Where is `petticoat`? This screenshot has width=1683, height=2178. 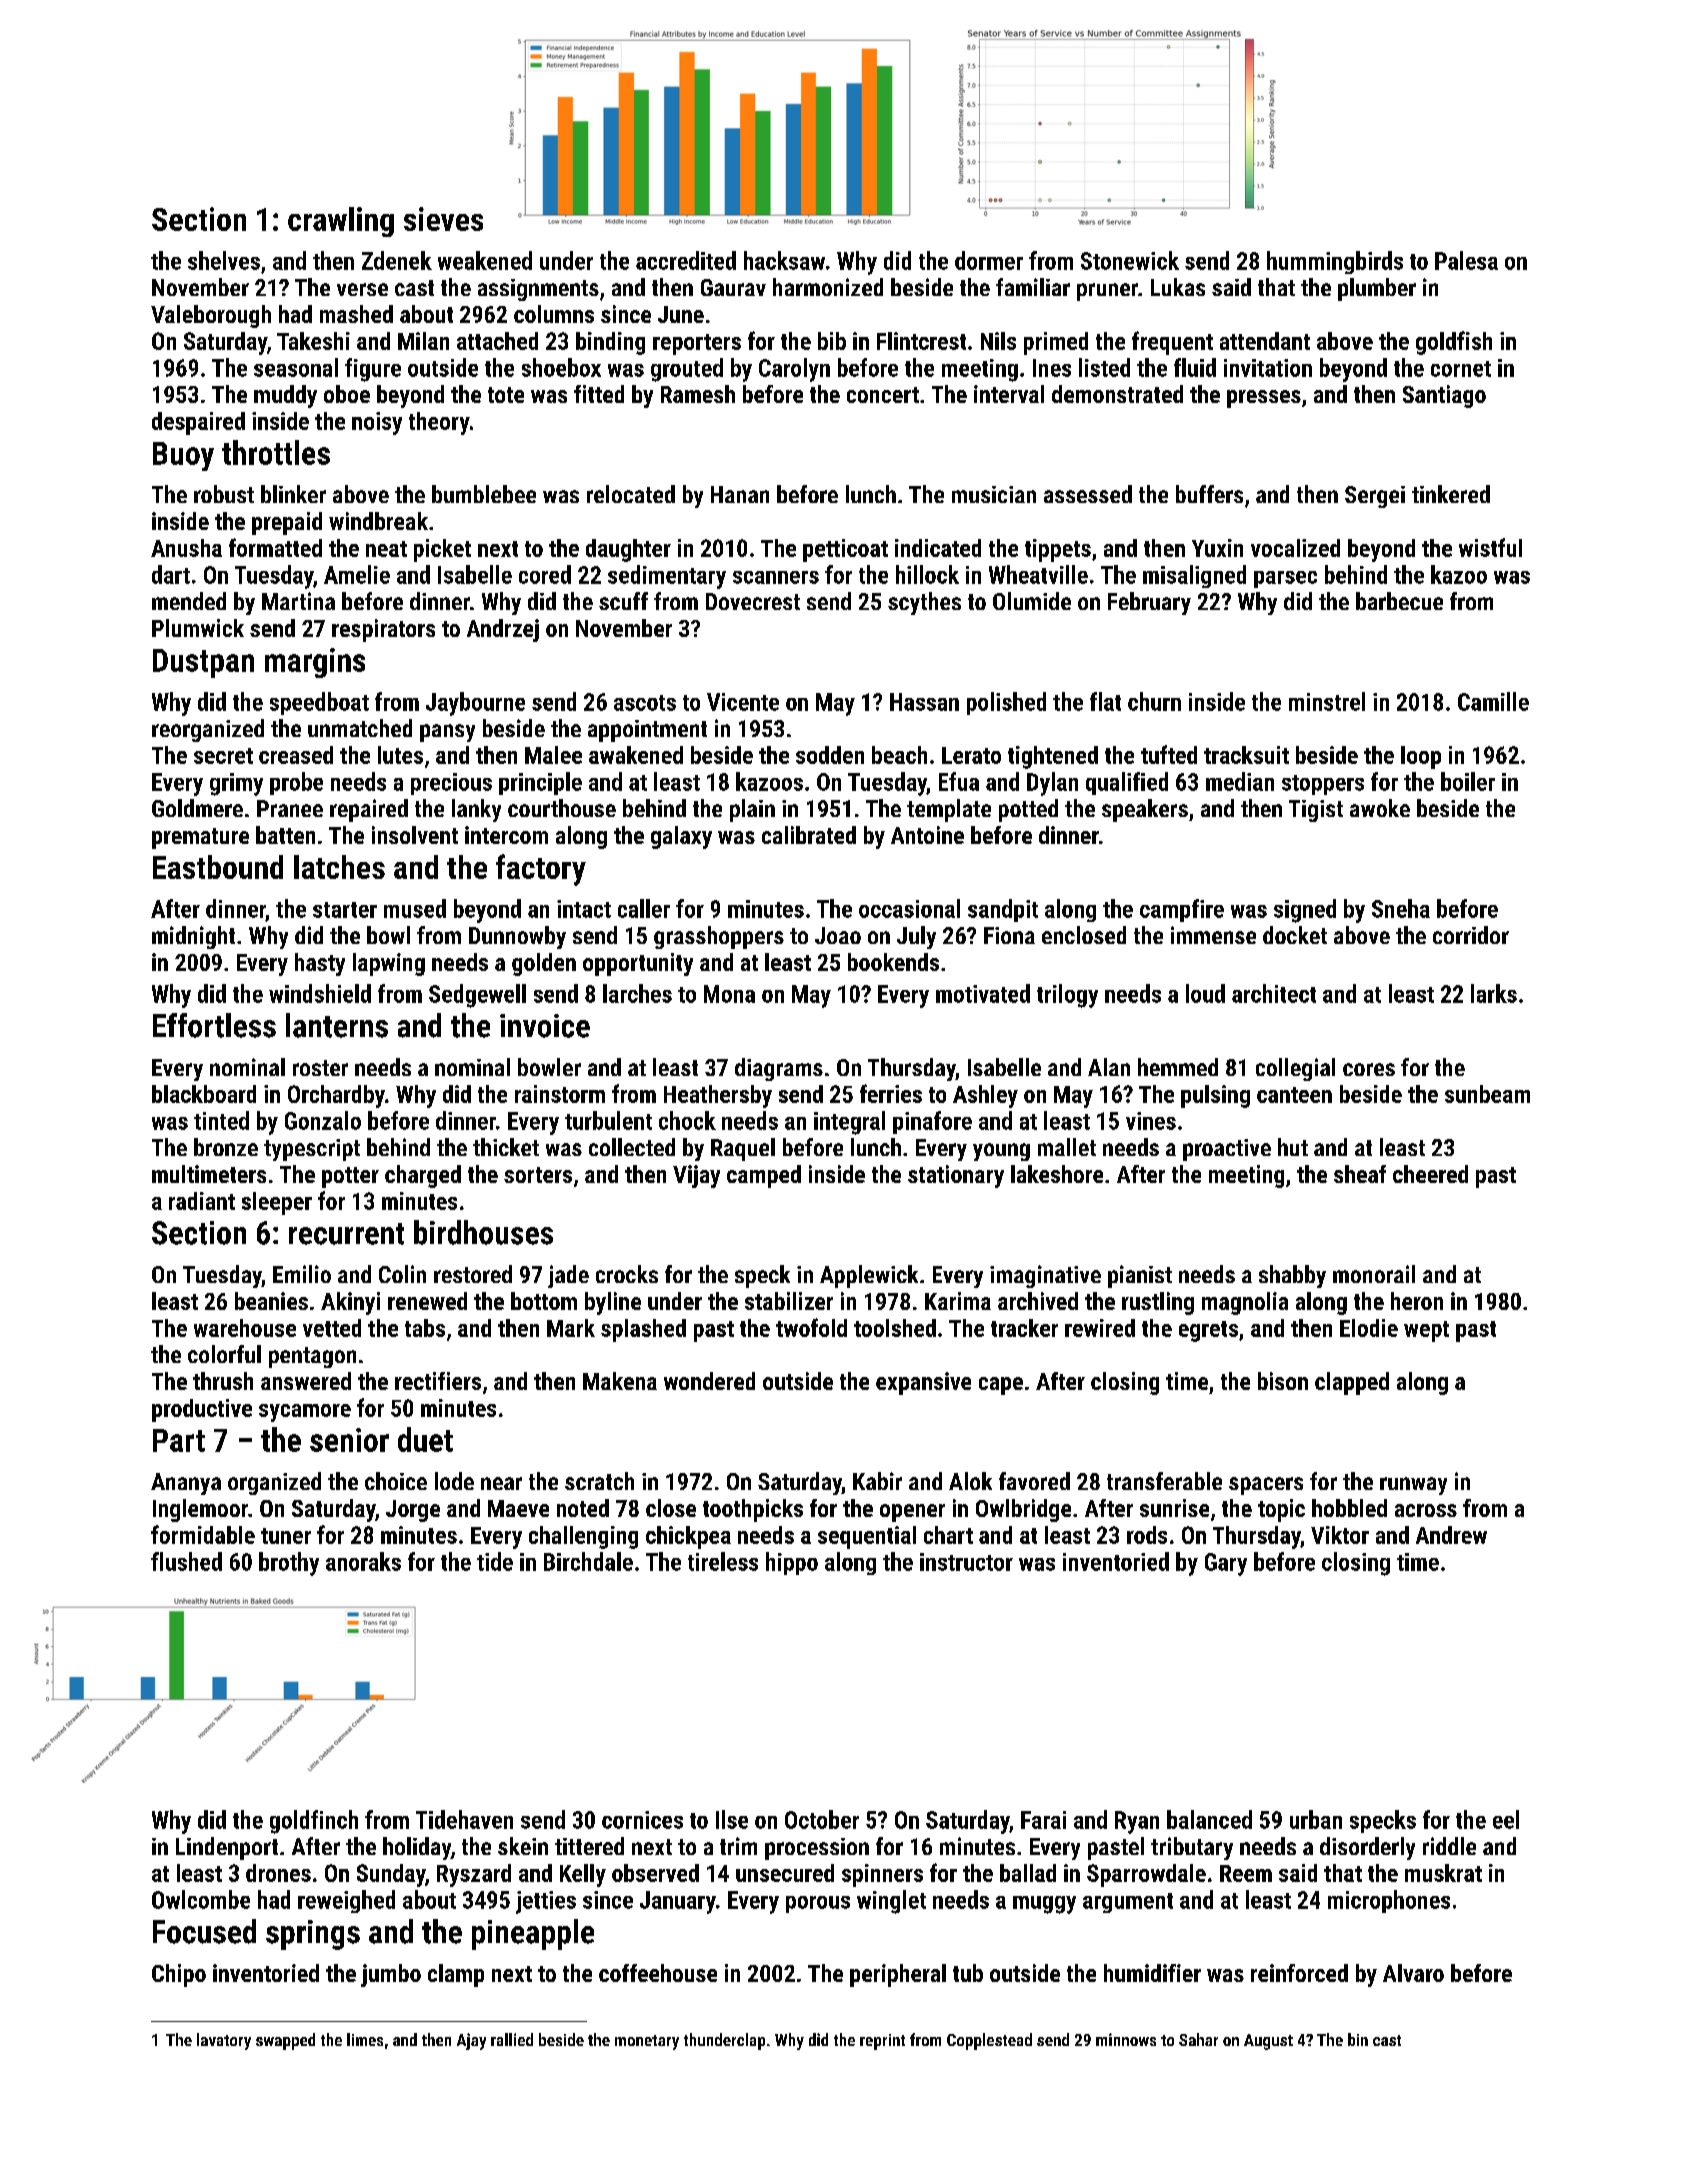 petticoat is located at coordinates (845, 550).
